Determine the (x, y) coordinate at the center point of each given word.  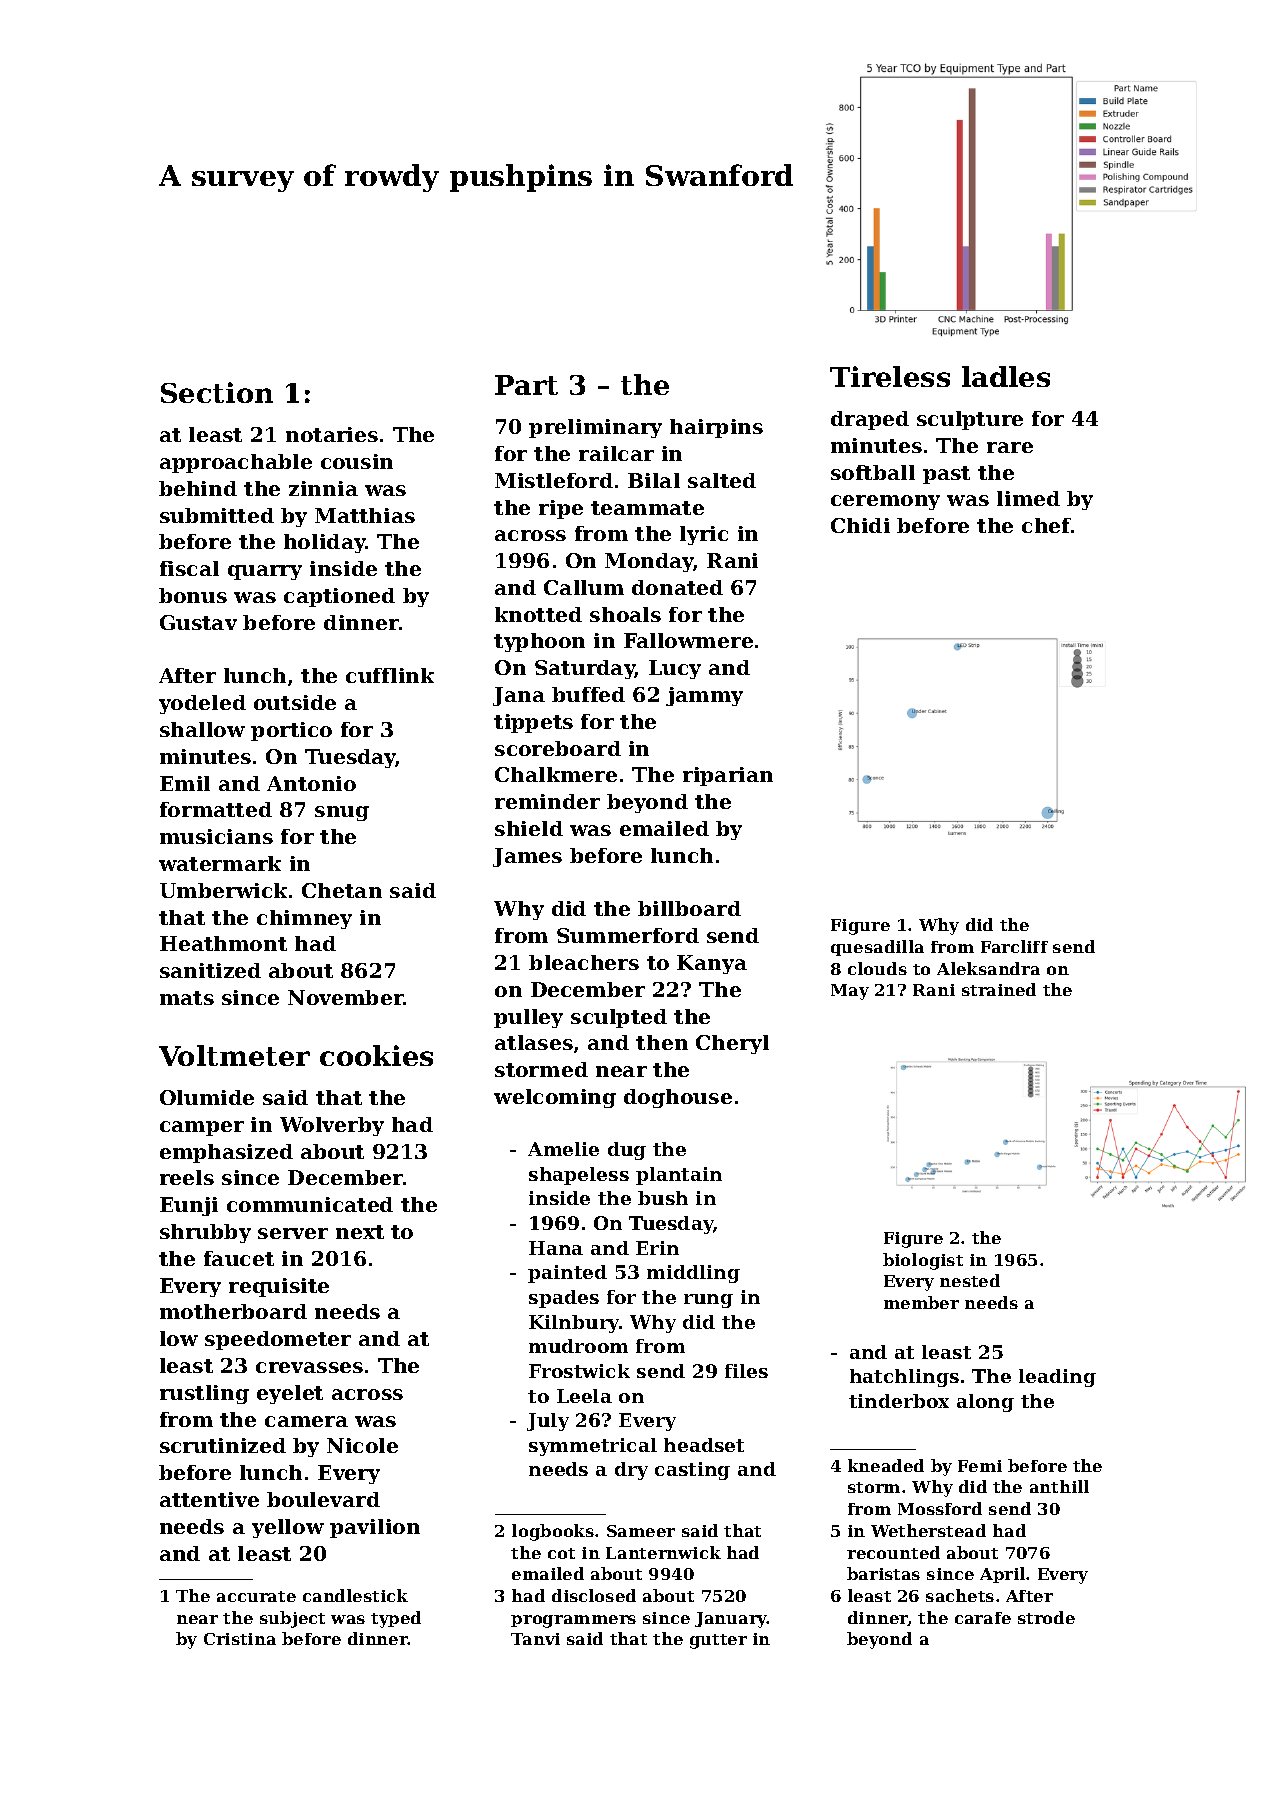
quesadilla (877, 948)
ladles (1006, 376)
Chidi (860, 525)
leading (1057, 1378)
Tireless (890, 376)
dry (631, 1471)
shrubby (205, 1233)
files (746, 1371)
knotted (538, 614)
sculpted (619, 1018)
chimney (304, 919)
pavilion (375, 1528)
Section (217, 392)
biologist (923, 1261)
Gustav (198, 622)
